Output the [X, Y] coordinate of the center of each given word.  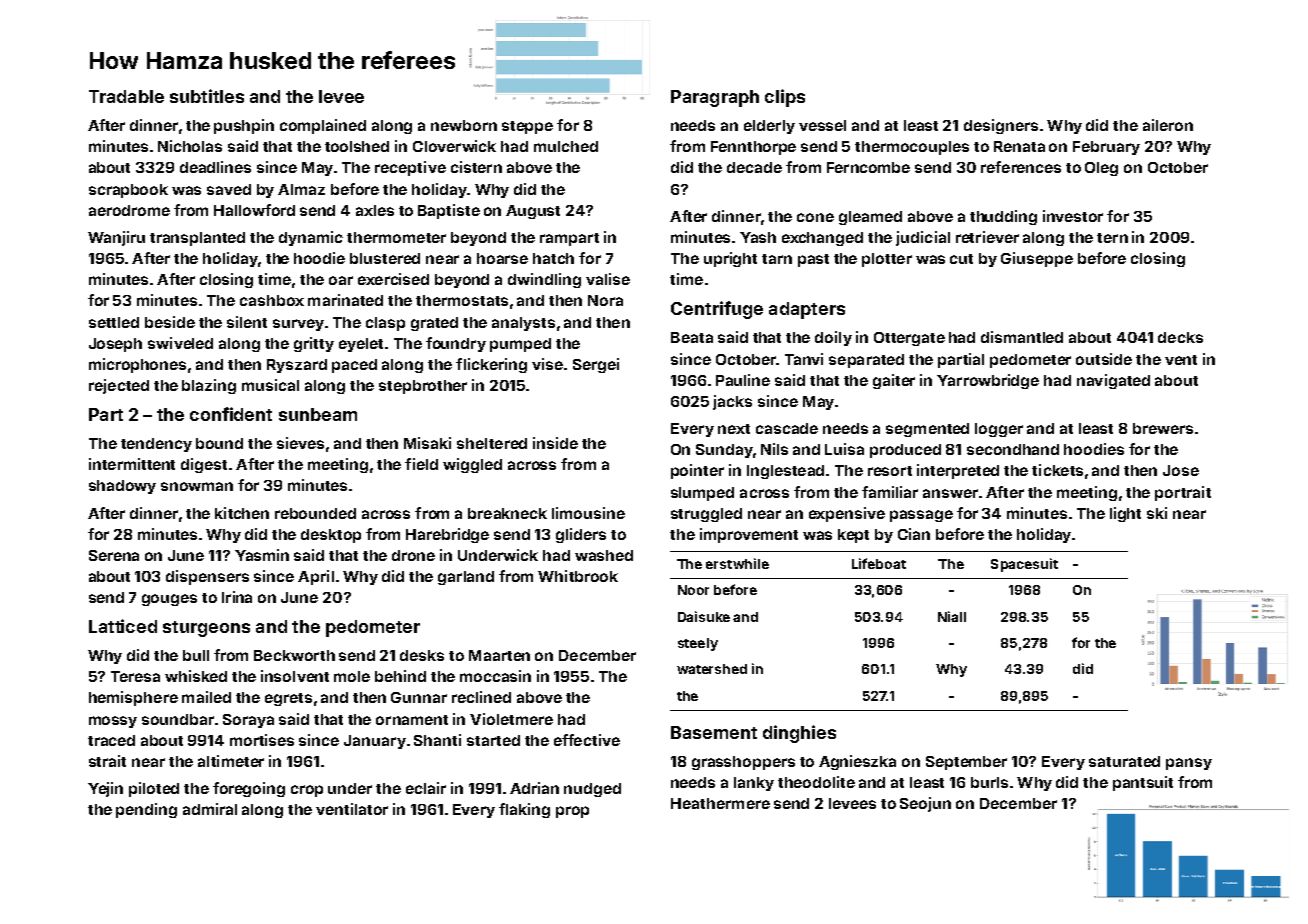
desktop [331, 536]
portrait [1183, 493]
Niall [952, 616]
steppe [527, 127]
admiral [210, 809]
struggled [706, 515]
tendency [156, 445]
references [1021, 167]
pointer [697, 471]
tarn [777, 259]
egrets [288, 699]
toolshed [357, 146]
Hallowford [254, 210]
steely [698, 644]
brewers [1163, 428]
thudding [1003, 217]
